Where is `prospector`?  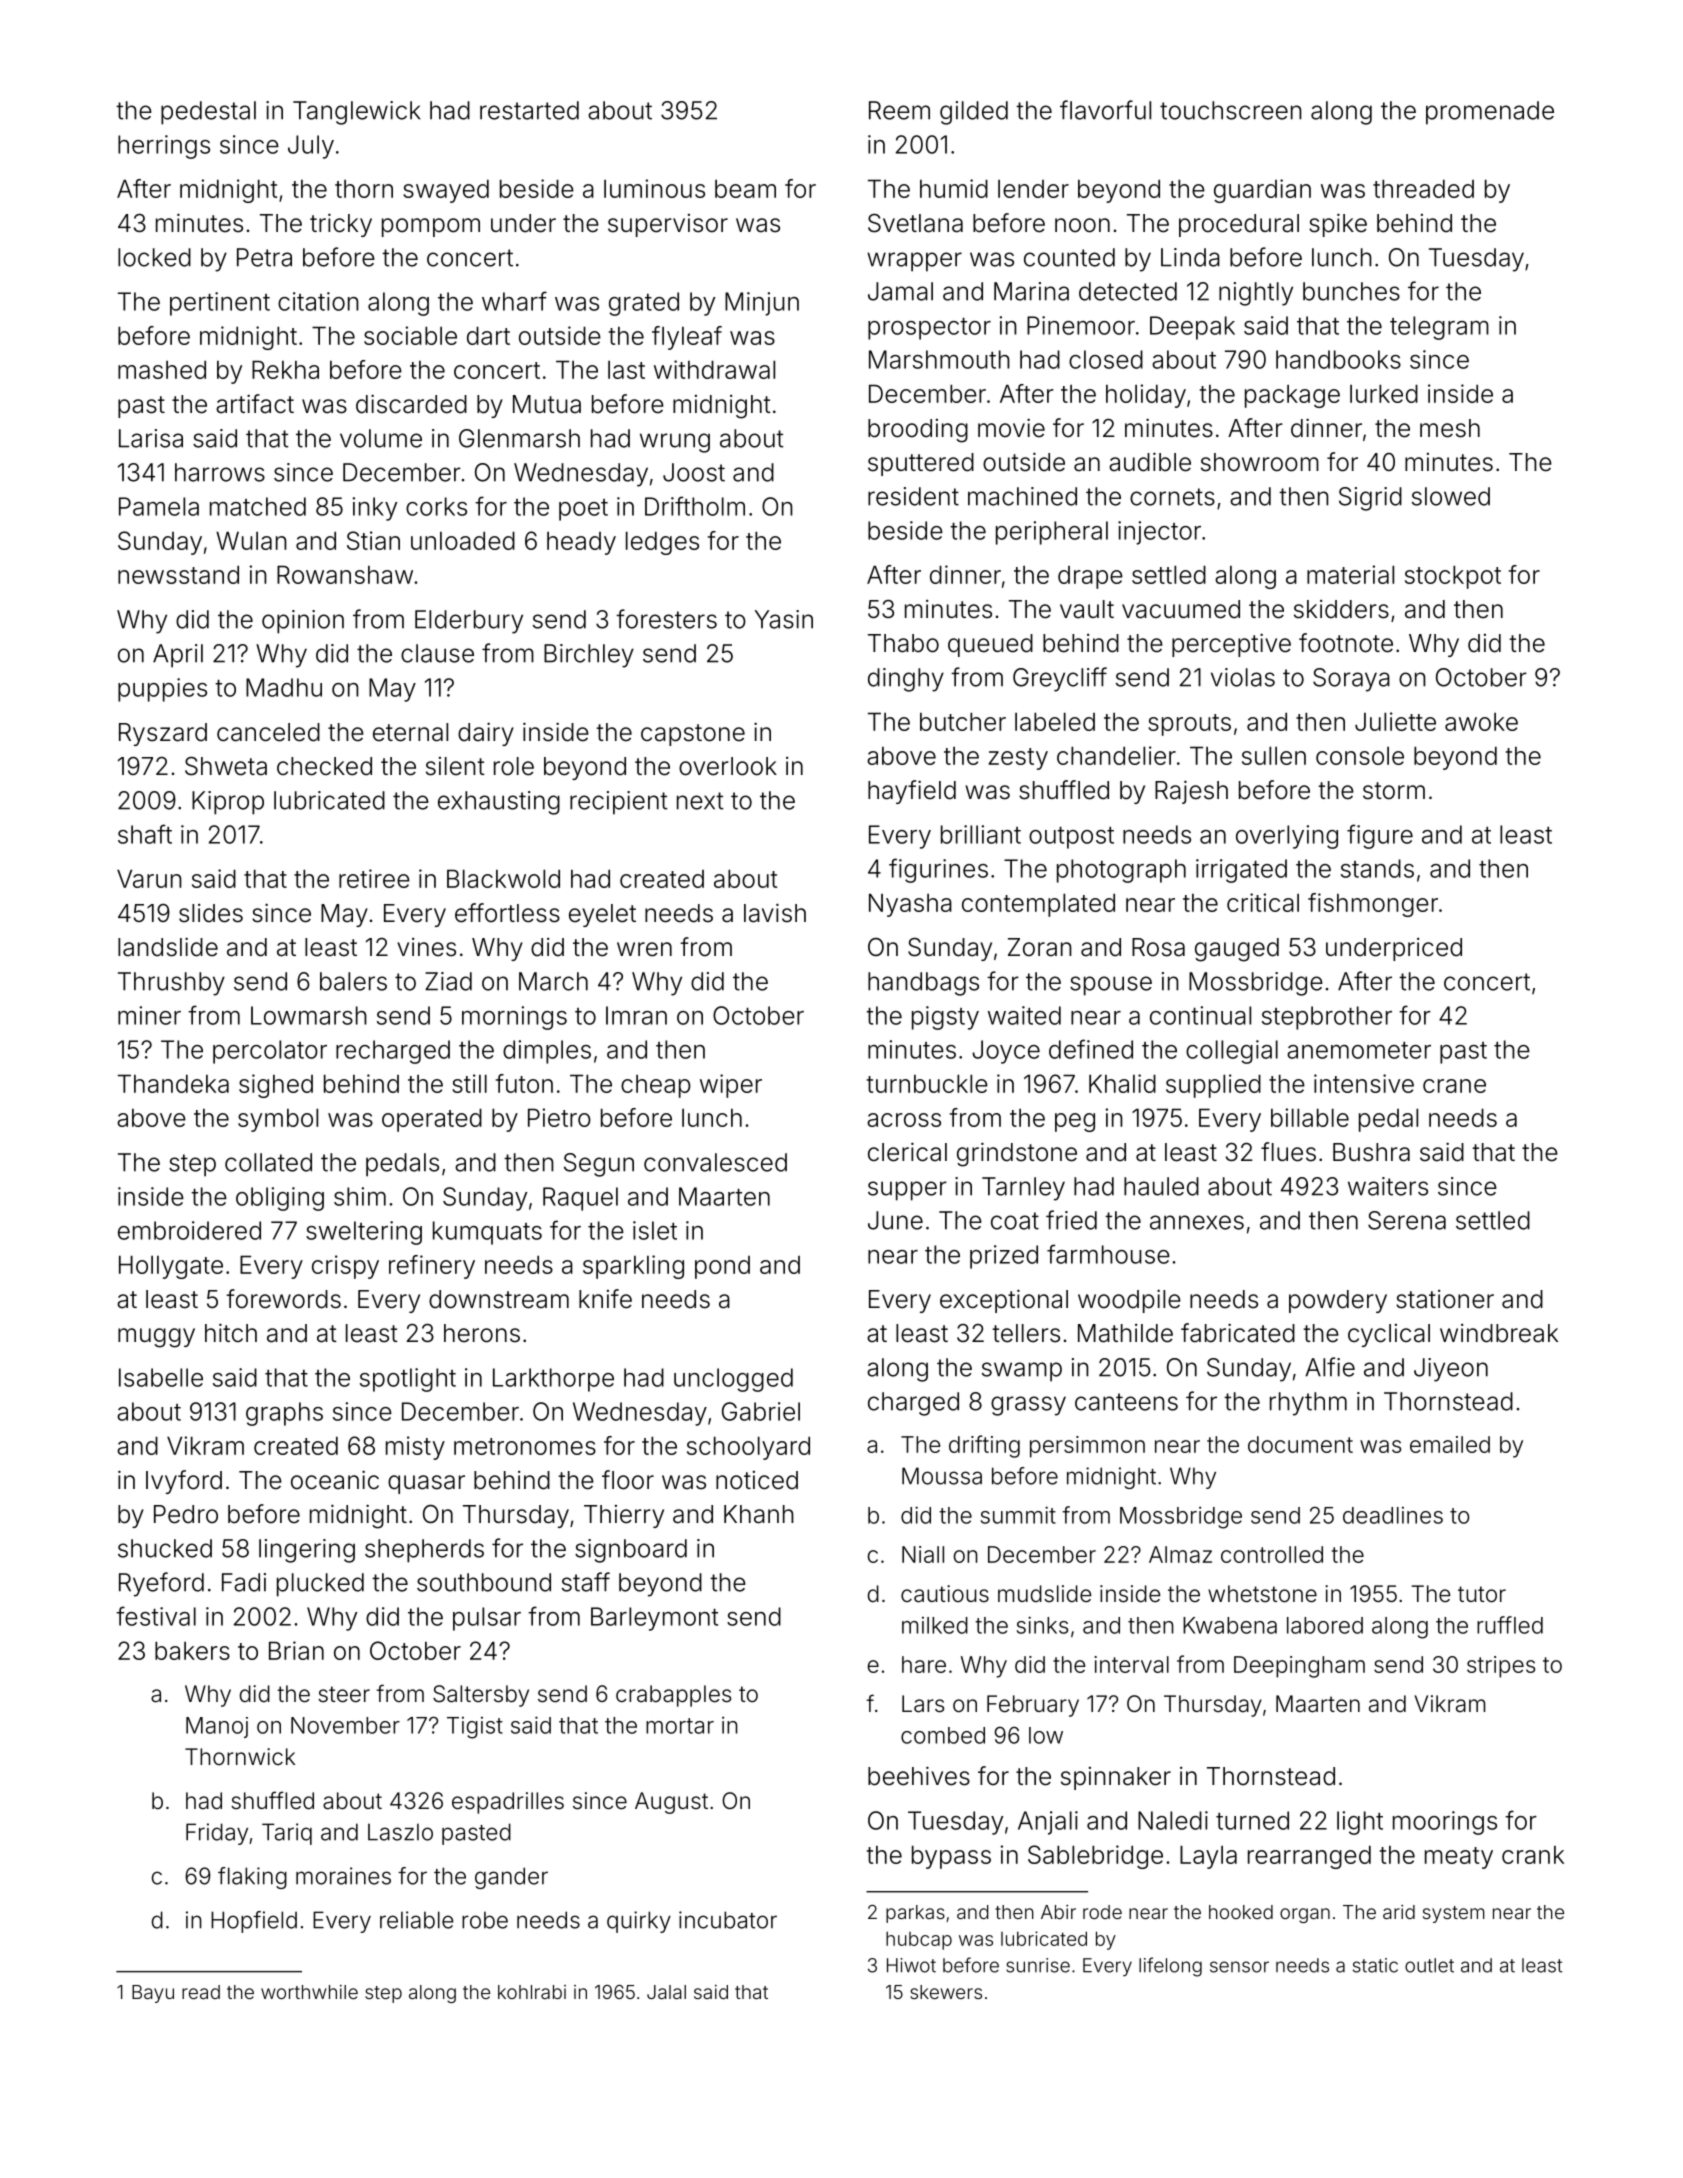
prospector is located at coordinates (929, 329).
